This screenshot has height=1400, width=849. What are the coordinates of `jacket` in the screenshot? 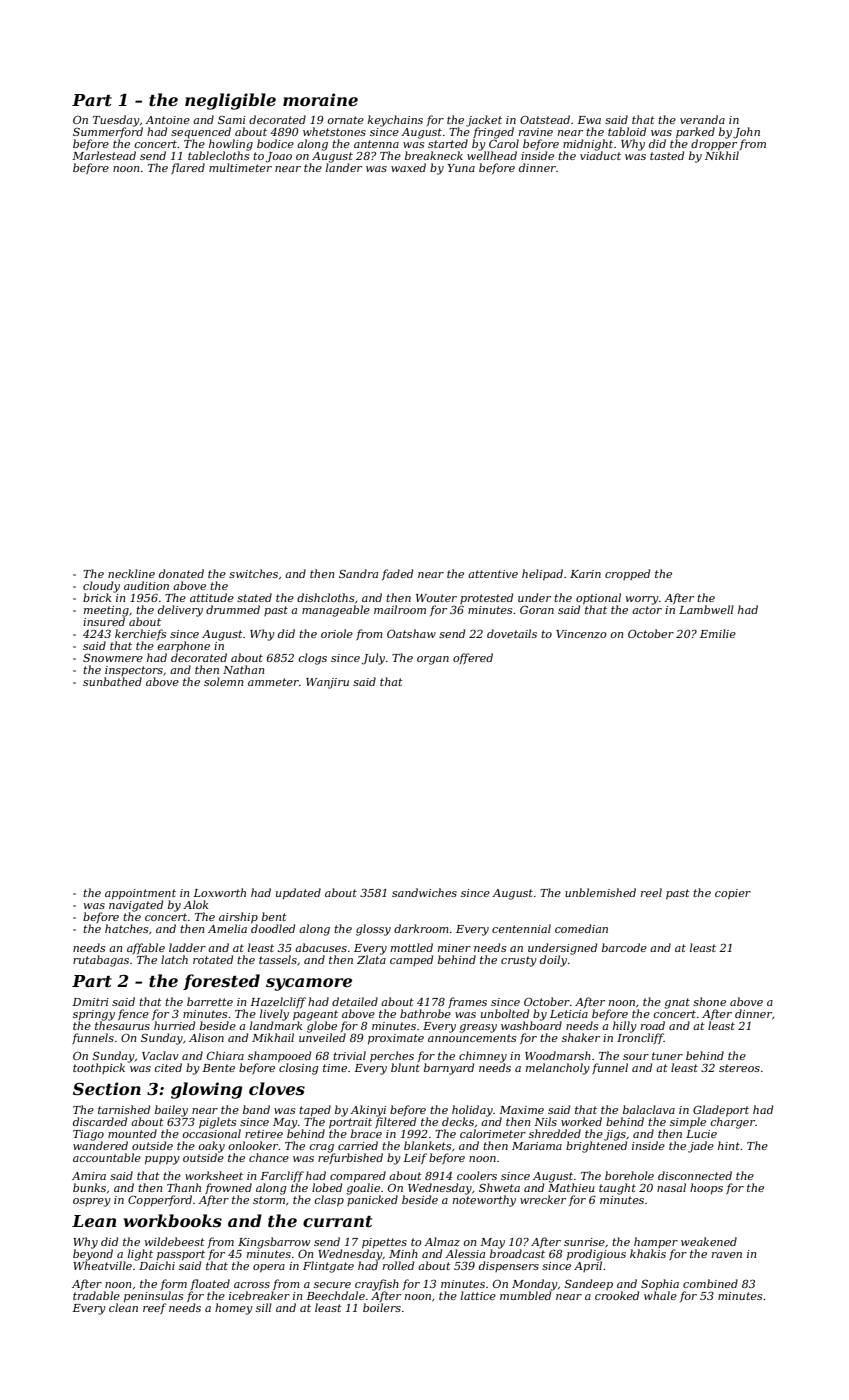 It's located at (484, 121).
